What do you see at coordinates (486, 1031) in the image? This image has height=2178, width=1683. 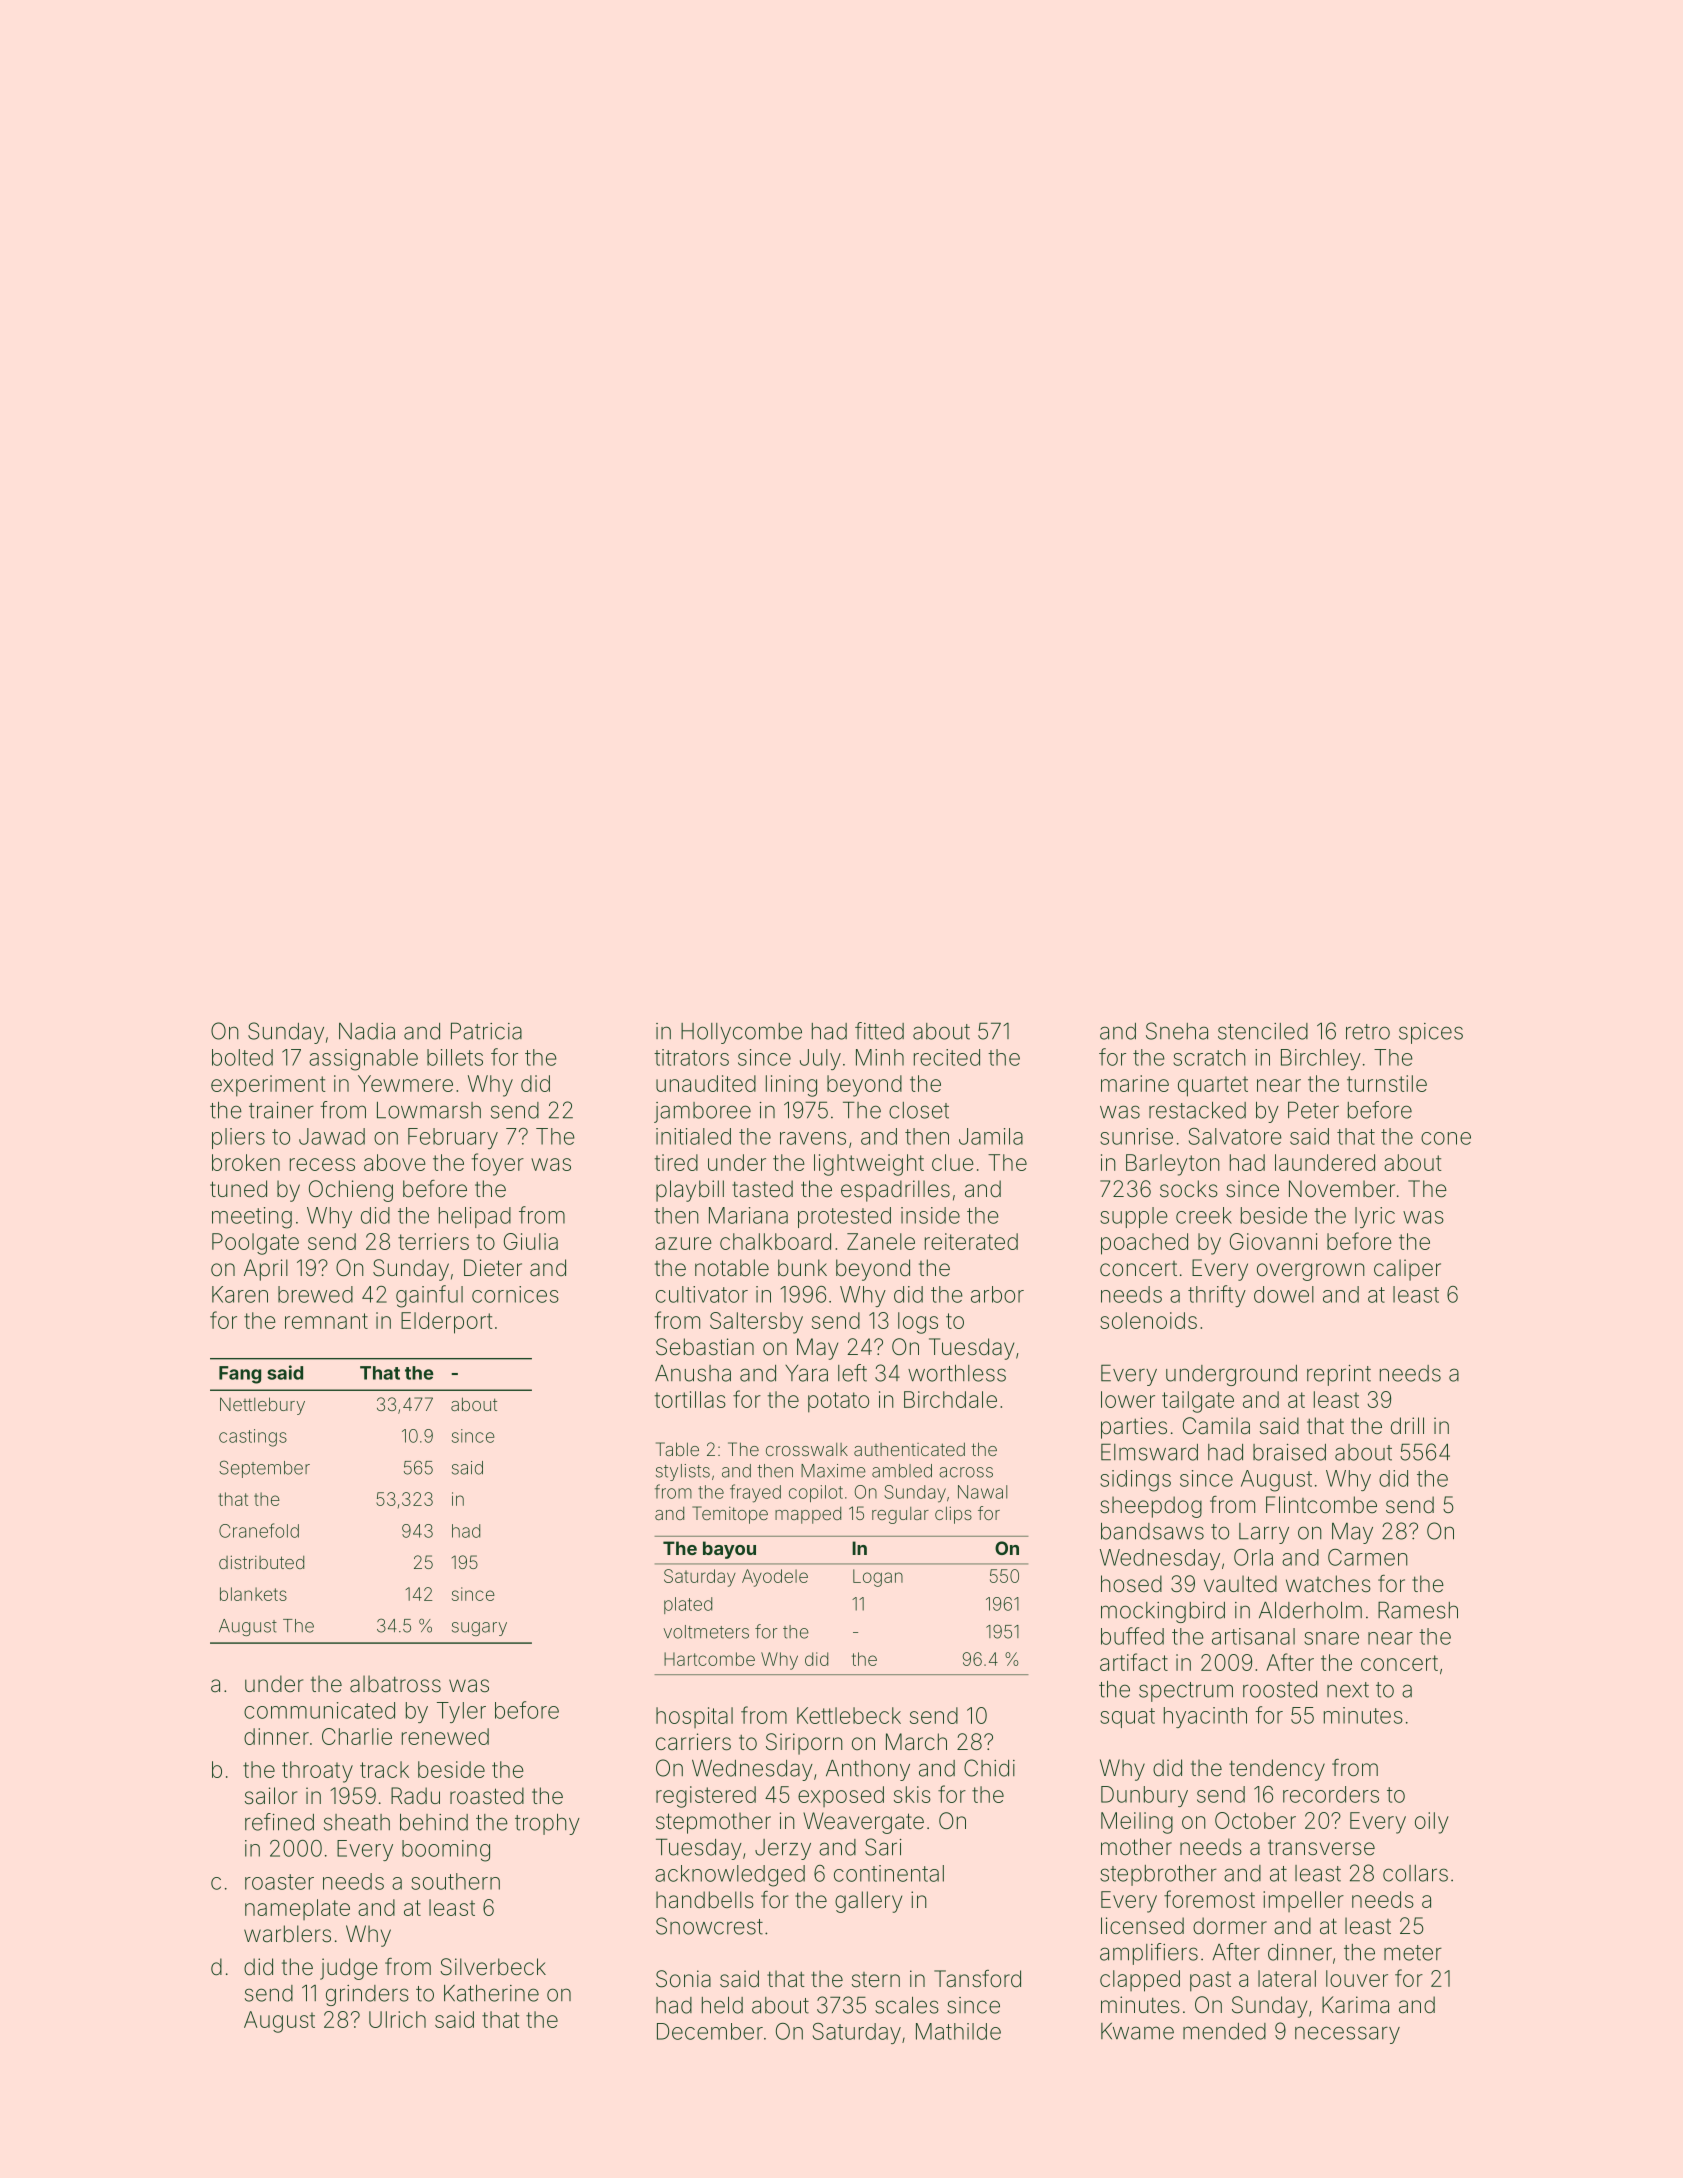 I see `Patricia` at bounding box center [486, 1031].
